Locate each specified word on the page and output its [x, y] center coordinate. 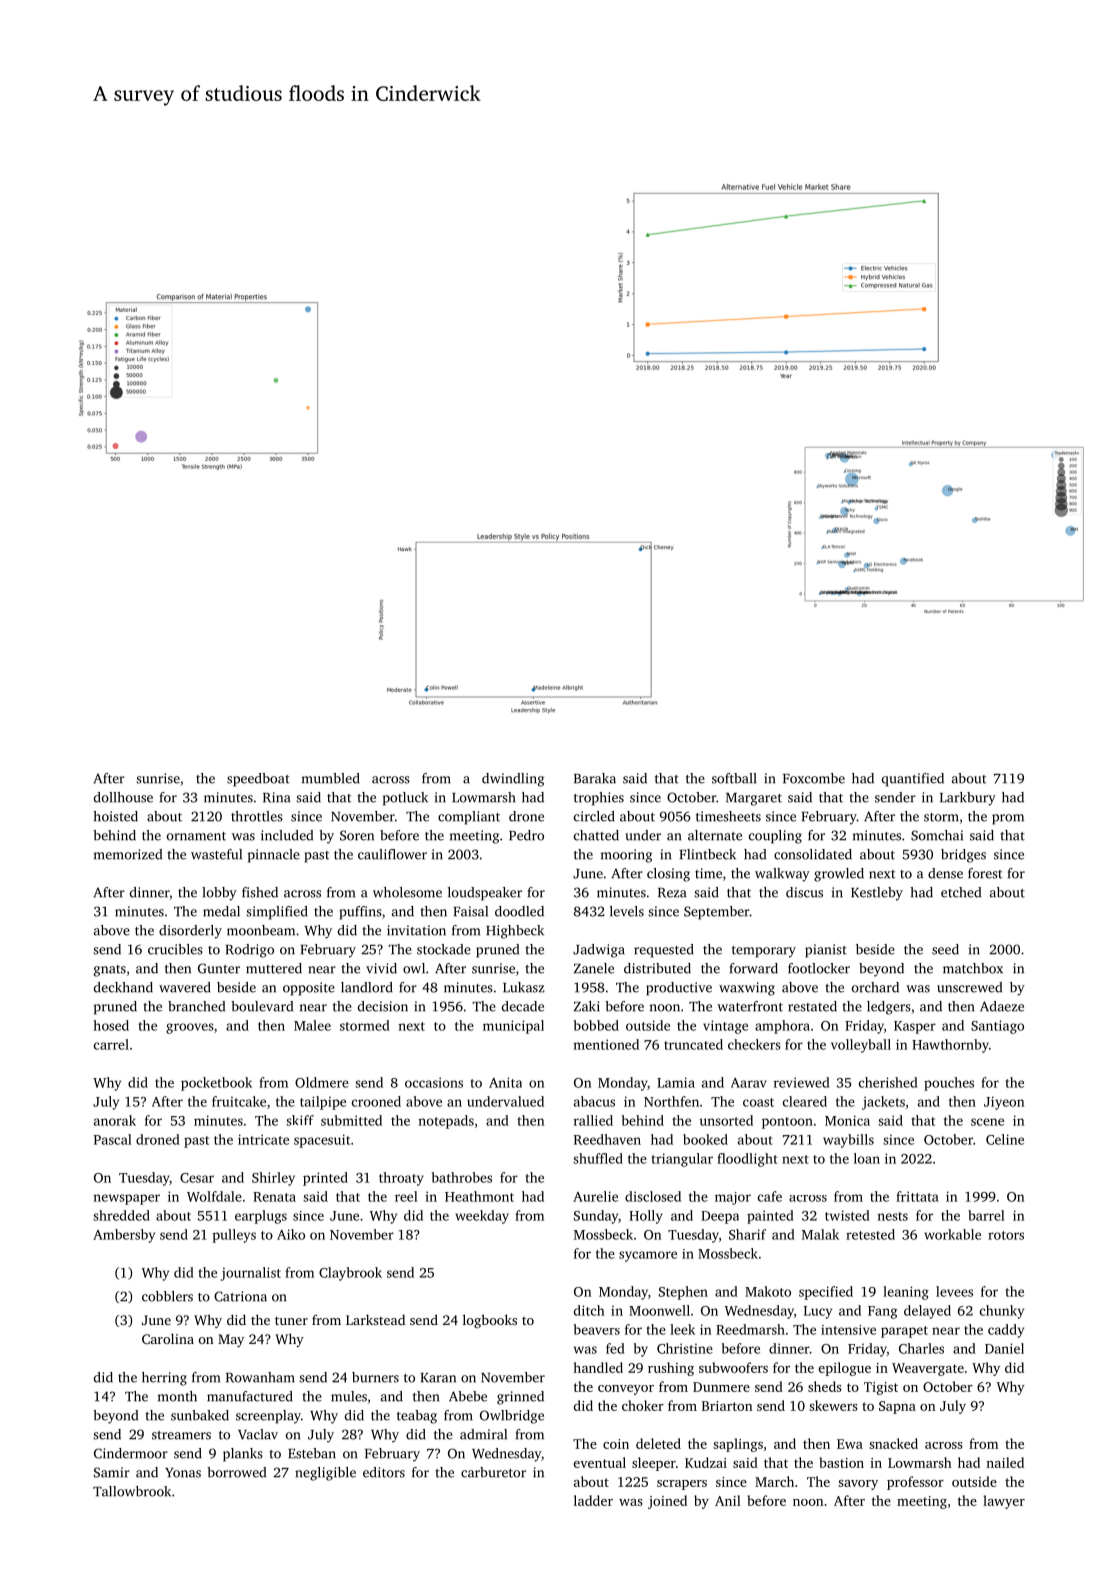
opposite [309, 989]
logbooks [490, 1321]
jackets [883, 1103]
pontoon [787, 1123]
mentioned [606, 1044]
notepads [446, 1122]
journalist [251, 1274]
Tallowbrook [132, 1491]
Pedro [526, 835]
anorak [115, 1120]
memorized [128, 854]
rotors [1006, 1235]
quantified [913, 780]
